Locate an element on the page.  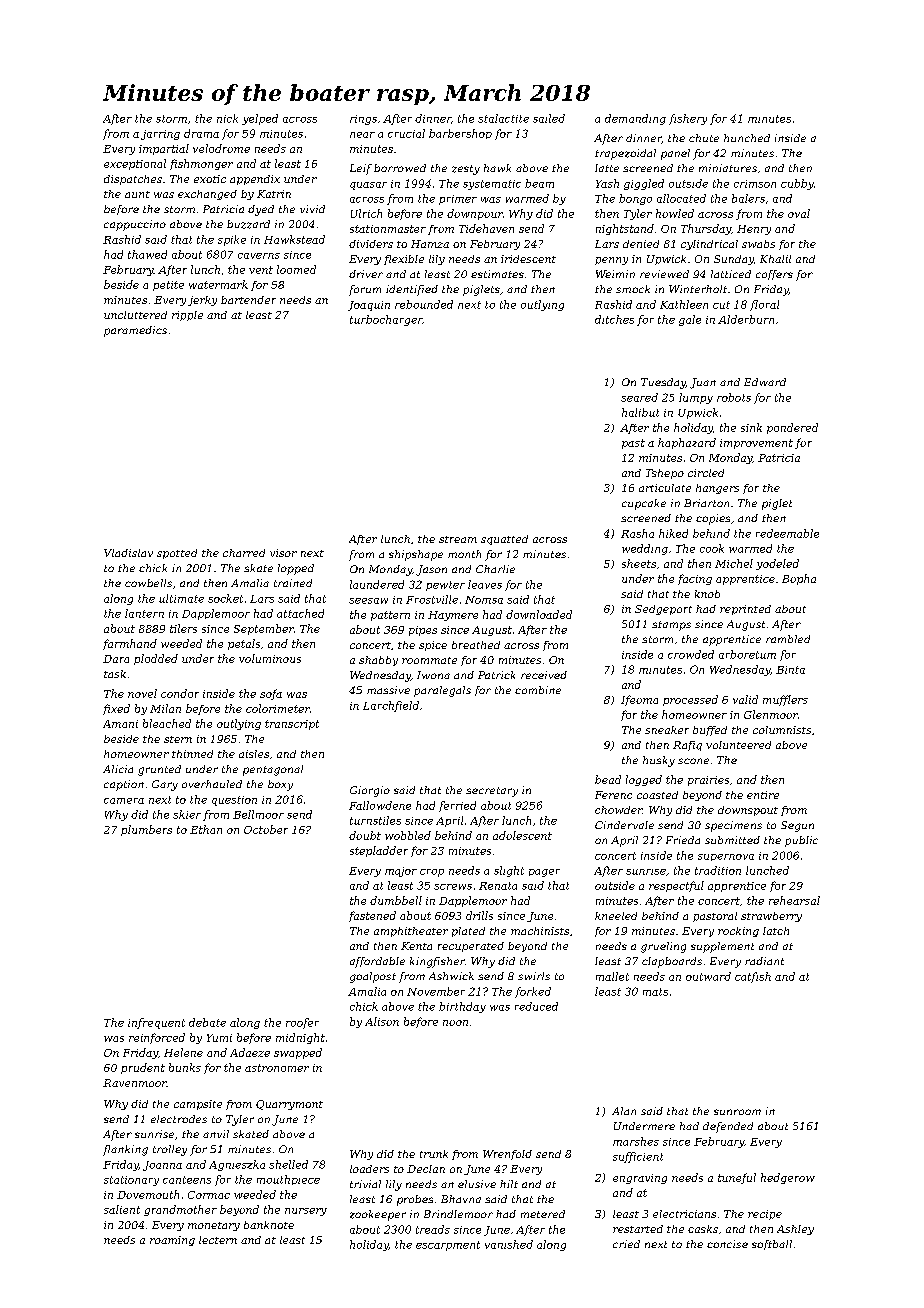
stalactite is located at coordinates (503, 118).
